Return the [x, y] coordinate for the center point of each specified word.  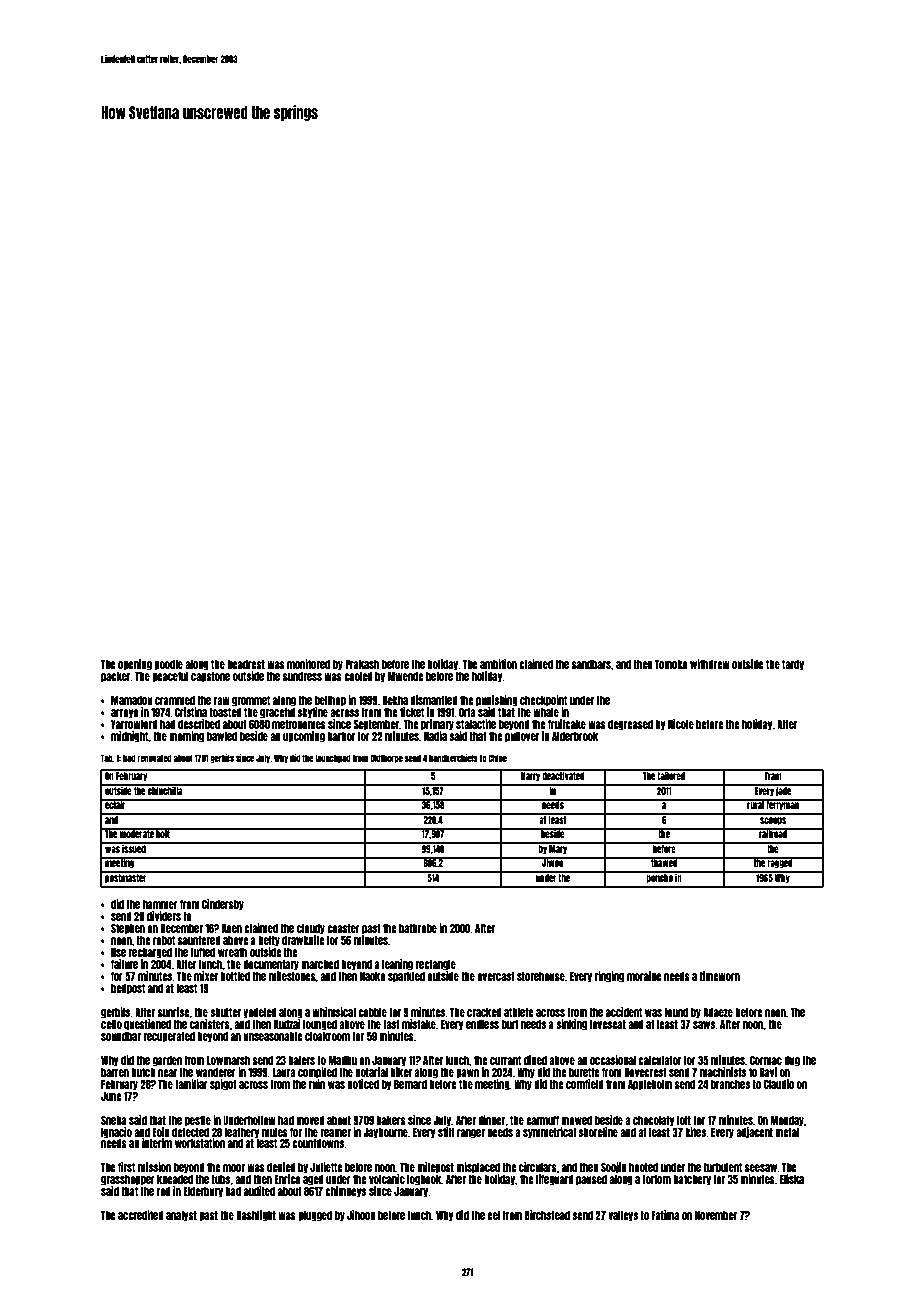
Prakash [362, 664]
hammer [160, 904]
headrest [246, 664]
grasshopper [128, 1180]
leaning [397, 965]
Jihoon [361, 1215]
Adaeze [718, 1012]
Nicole [681, 724]
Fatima [665, 1215]
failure [124, 964]
